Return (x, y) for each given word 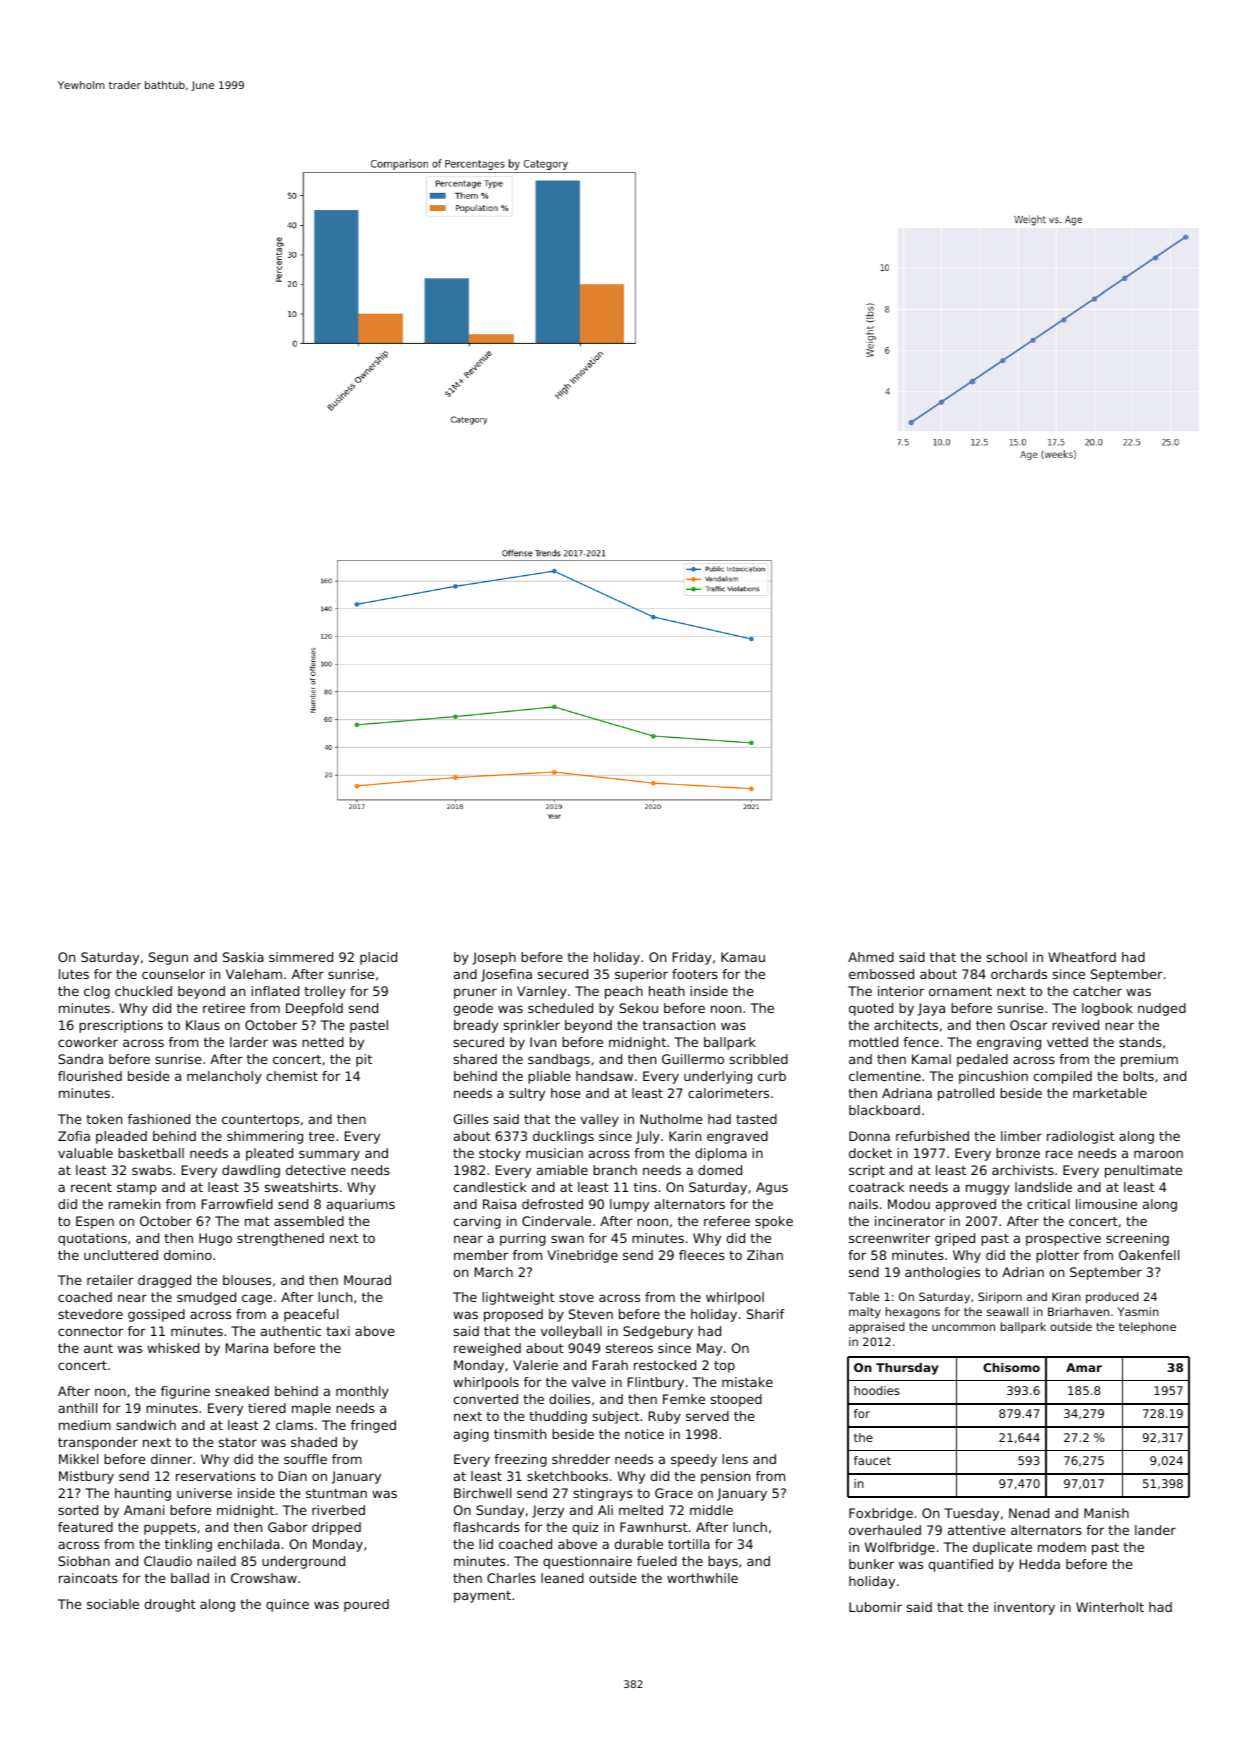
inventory (1024, 1608)
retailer (110, 1280)
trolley (325, 992)
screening (1137, 1239)
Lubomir (875, 1607)
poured (366, 1605)
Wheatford (1082, 957)
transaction (679, 1025)
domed (720, 1170)
